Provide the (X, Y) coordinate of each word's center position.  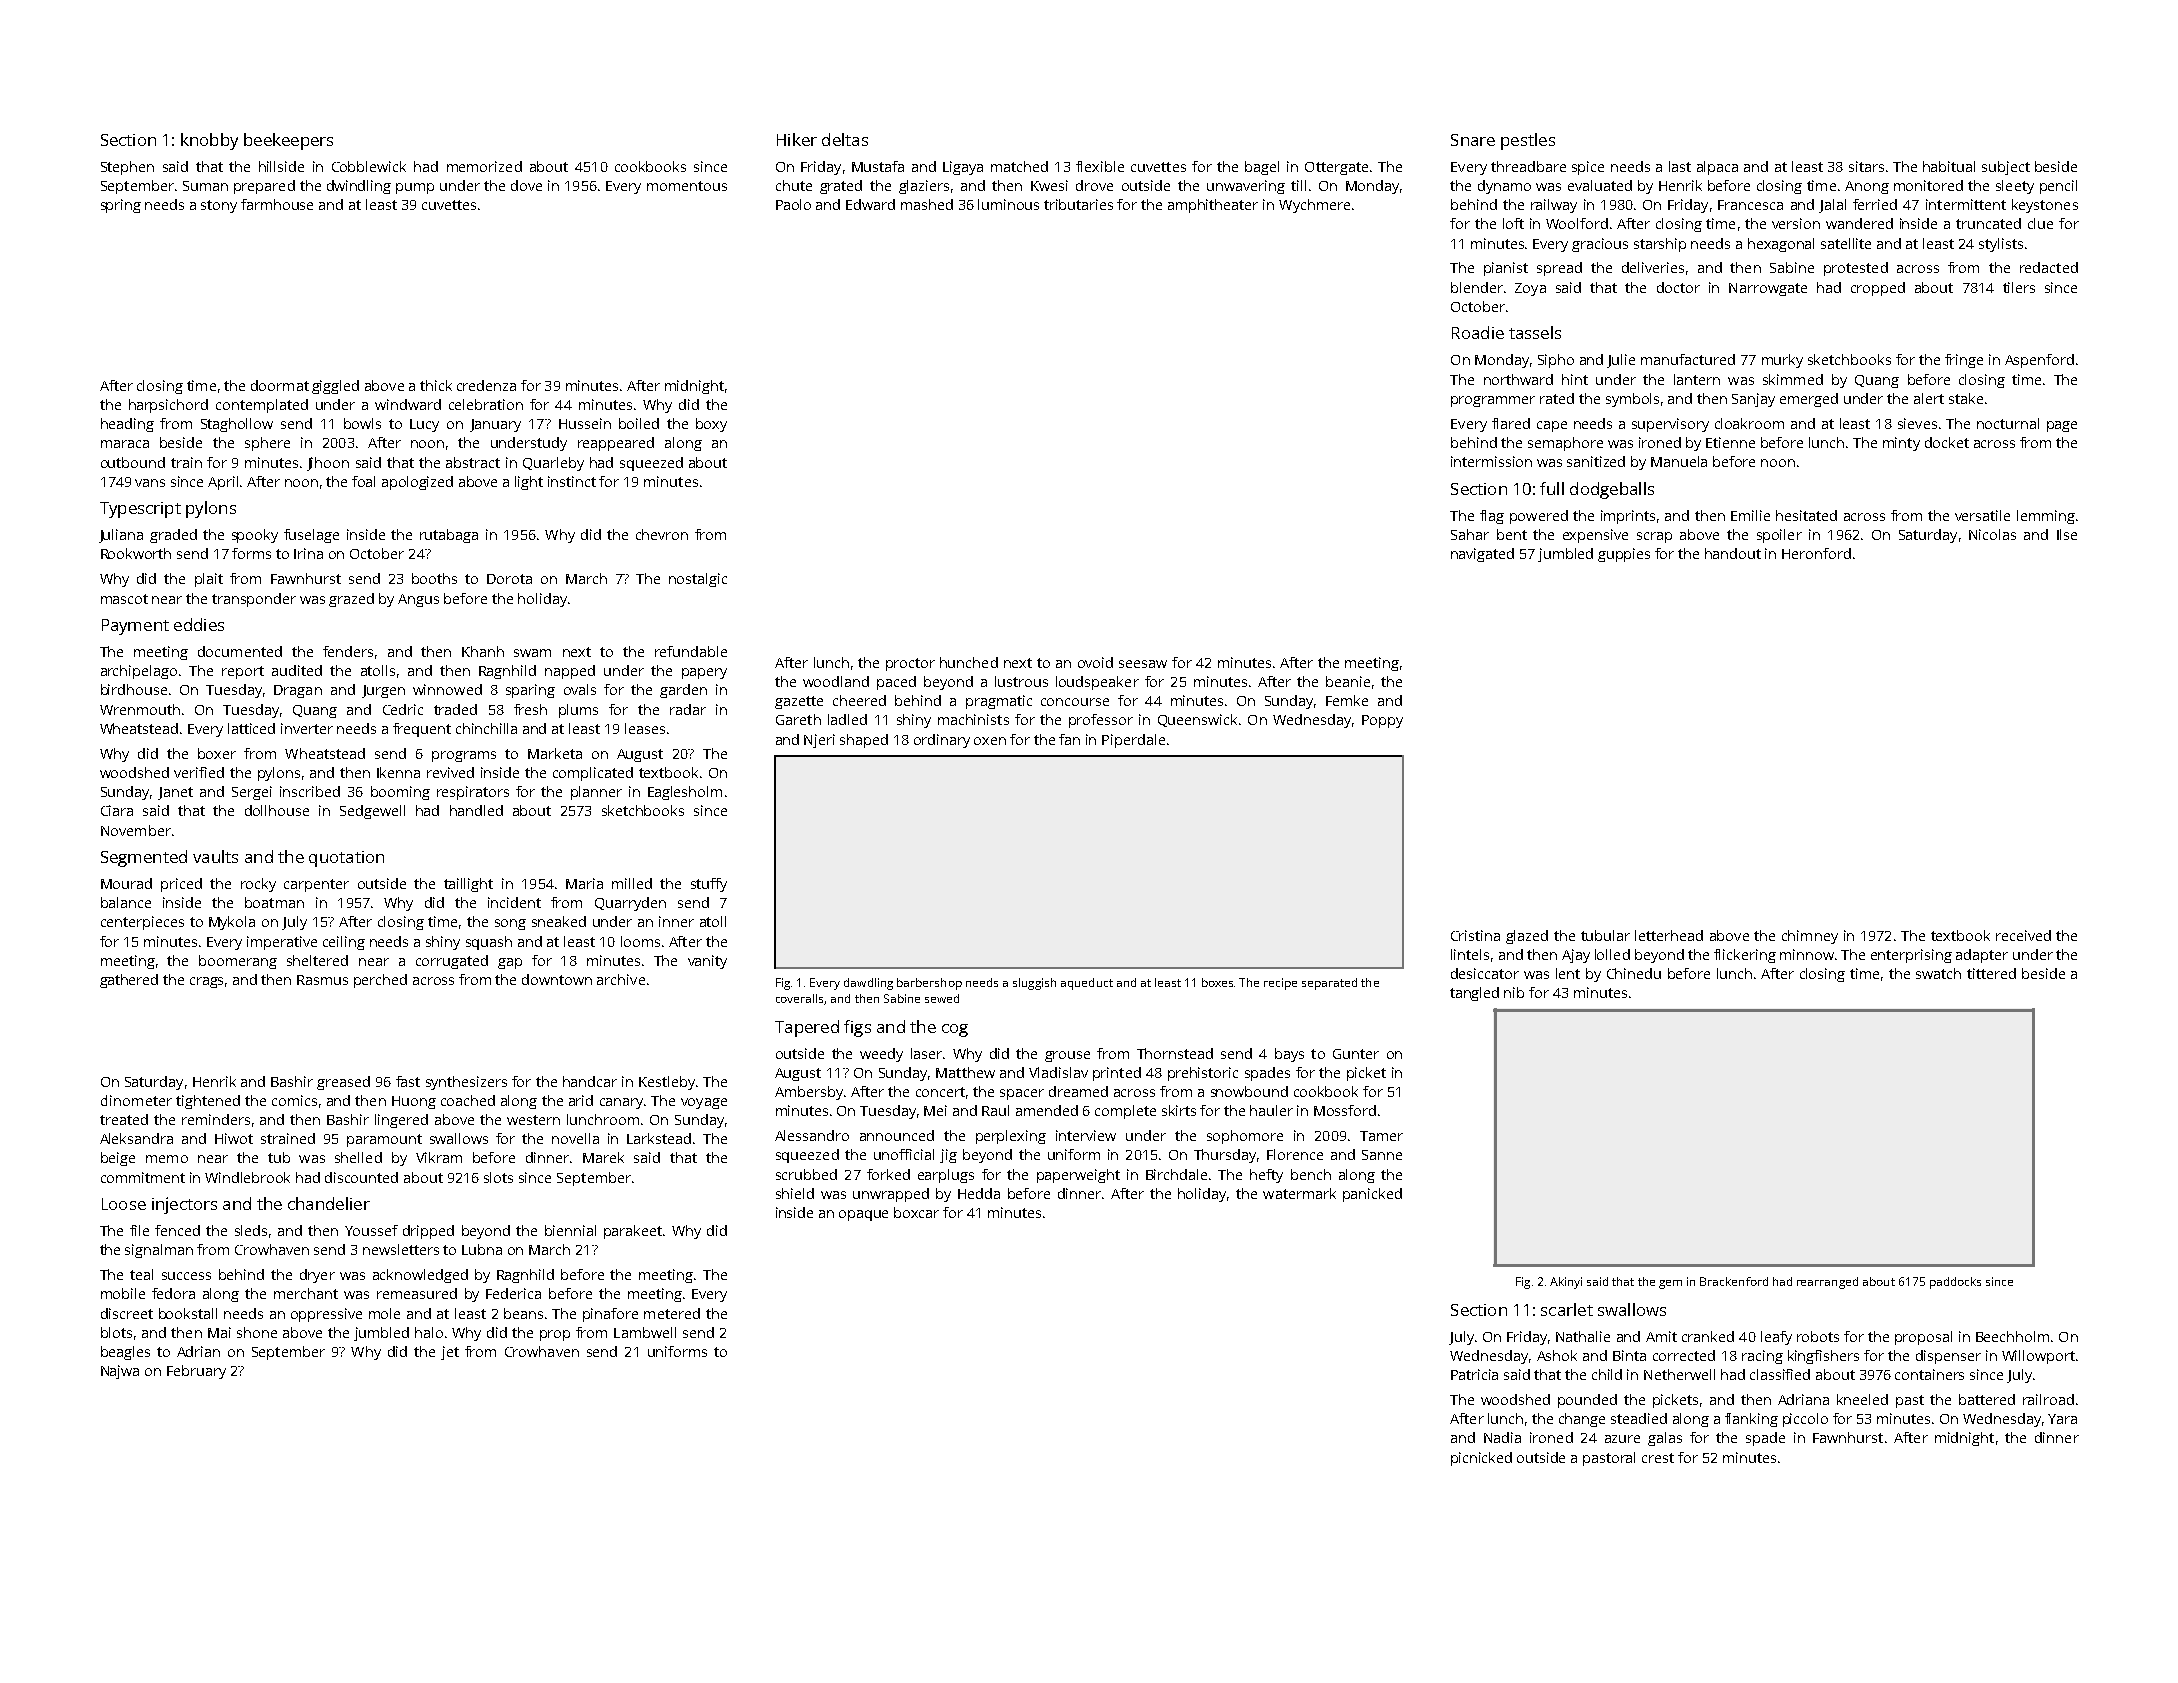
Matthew (965, 1072)
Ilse (2067, 534)
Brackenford (1734, 1281)
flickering (1745, 956)
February (196, 1372)
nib (1514, 992)
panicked (1372, 1195)
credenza (486, 385)
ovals (580, 689)
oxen (990, 741)
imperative (282, 943)
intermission (1491, 461)
